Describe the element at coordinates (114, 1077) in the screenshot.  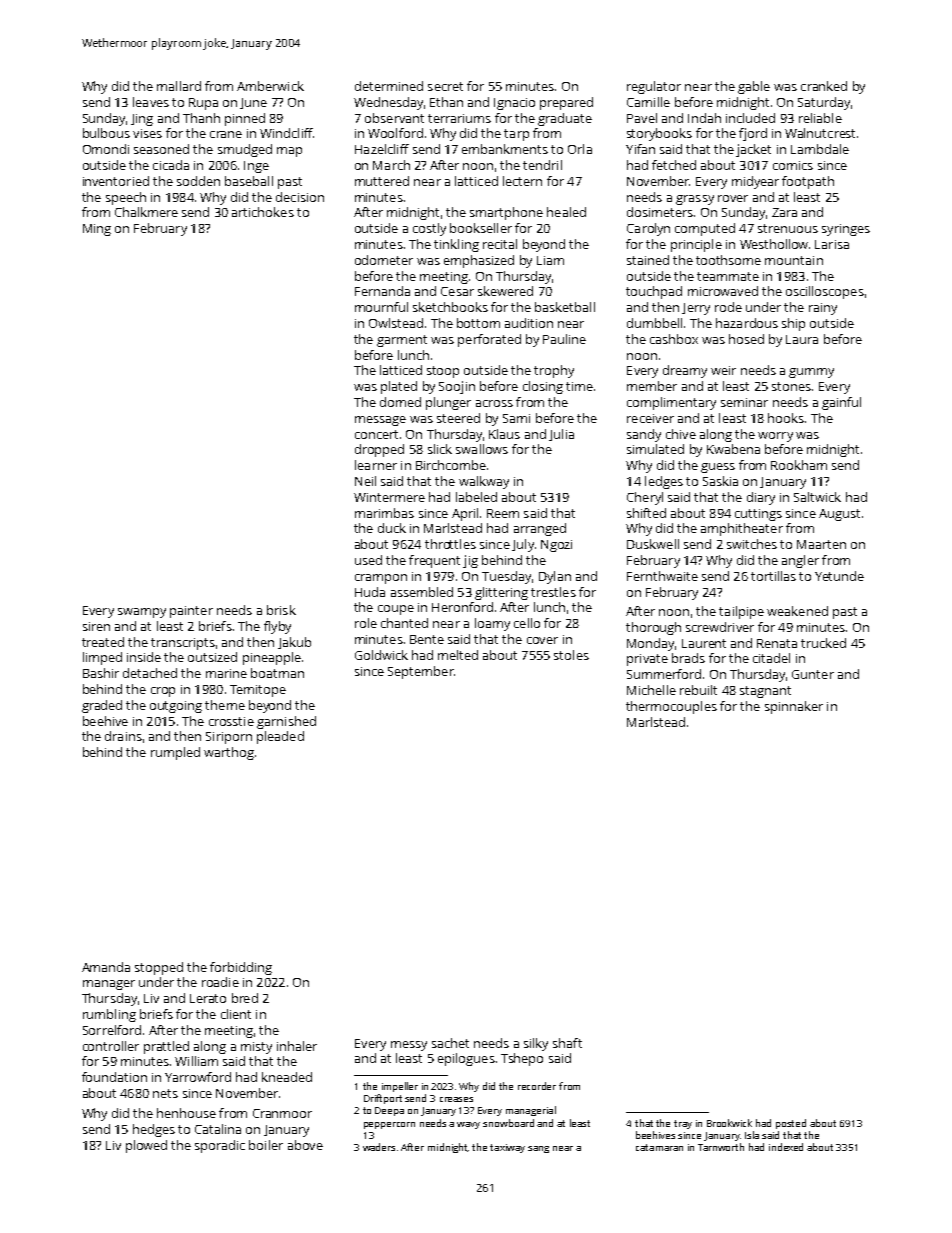
I see `foundation` at that location.
